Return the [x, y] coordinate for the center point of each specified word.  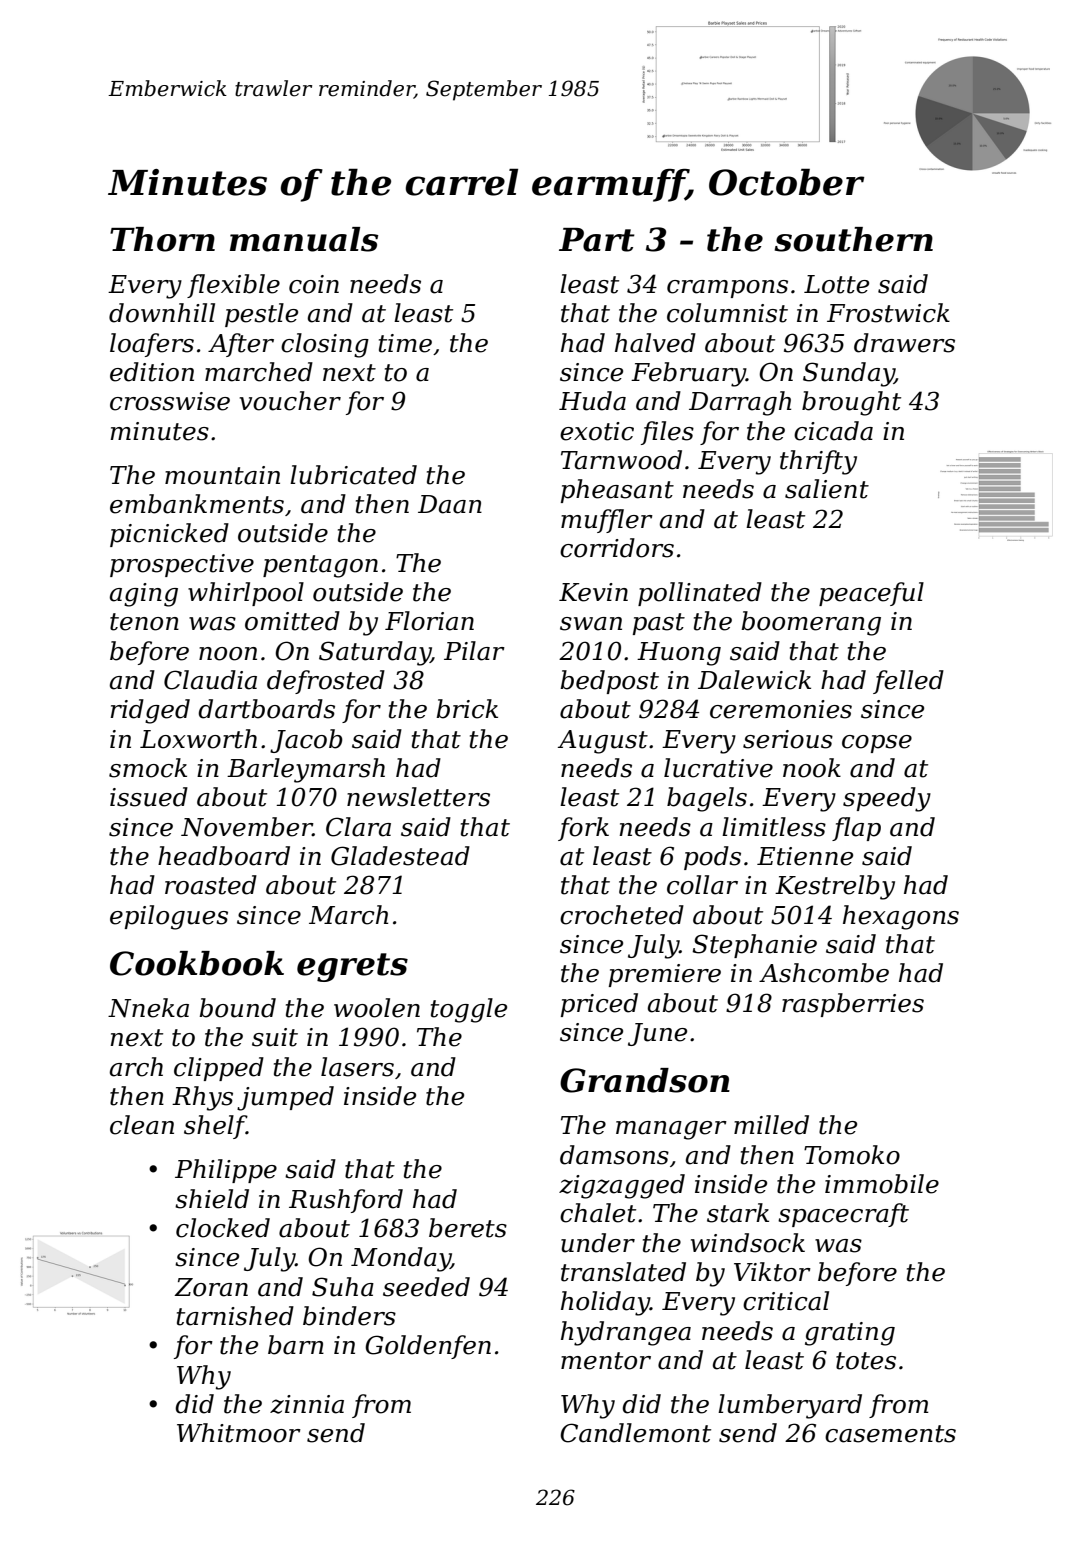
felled [908, 682]
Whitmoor [239, 1433]
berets [468, 1228]
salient [827, 489]
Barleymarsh [306, 770]
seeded [426, 1287]
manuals [304, 239]
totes [866, 1361]
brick [467, 709]
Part [597, 240]
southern [854, 239]
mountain [222, 475]
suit [275, 1037]
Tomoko [852, 1155]
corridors [617, 548]
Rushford [346, 1201]
